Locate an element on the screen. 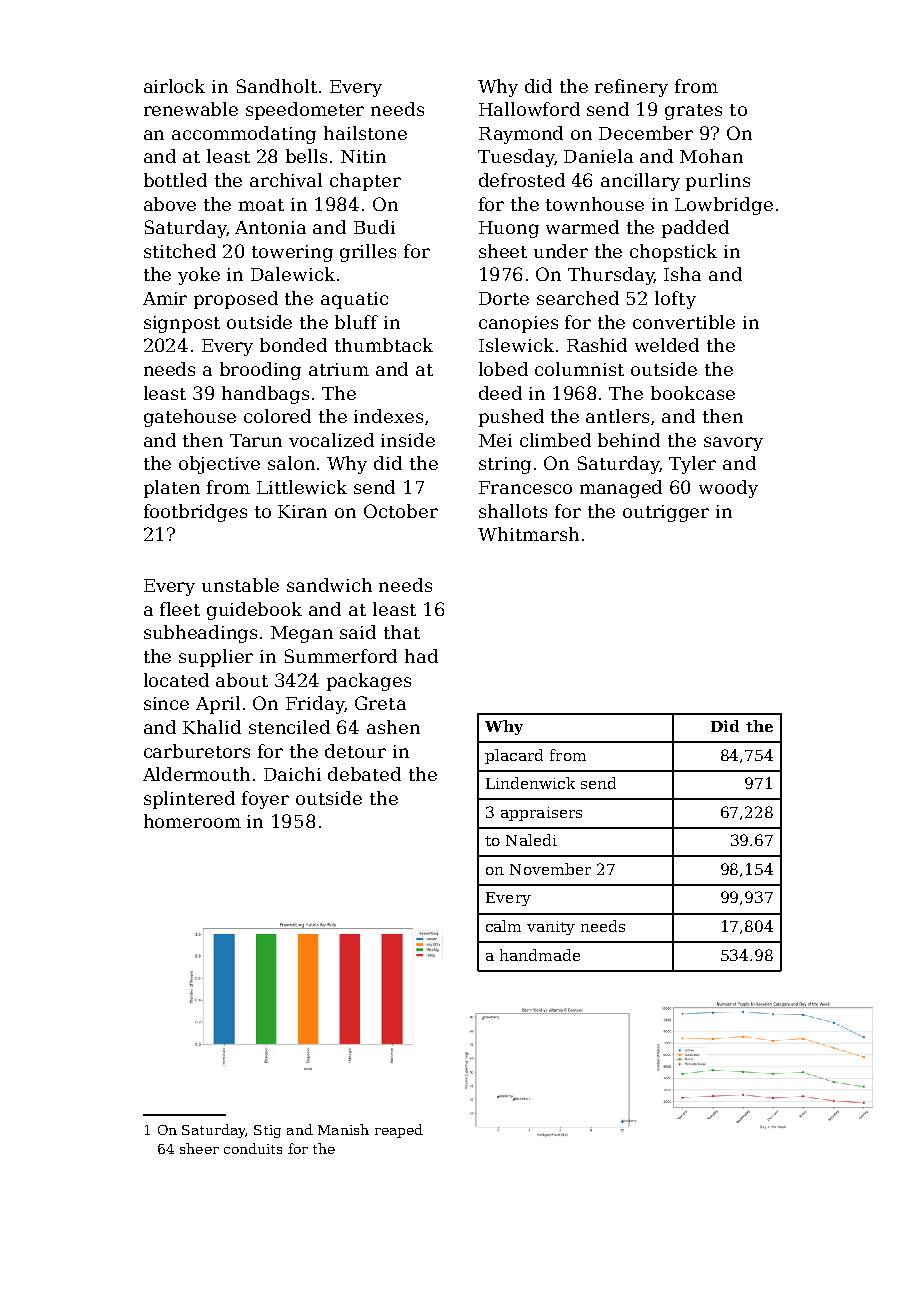 The width and height of the screenshot is (924, 1311). handmade is located at coordinates (540, 955).
